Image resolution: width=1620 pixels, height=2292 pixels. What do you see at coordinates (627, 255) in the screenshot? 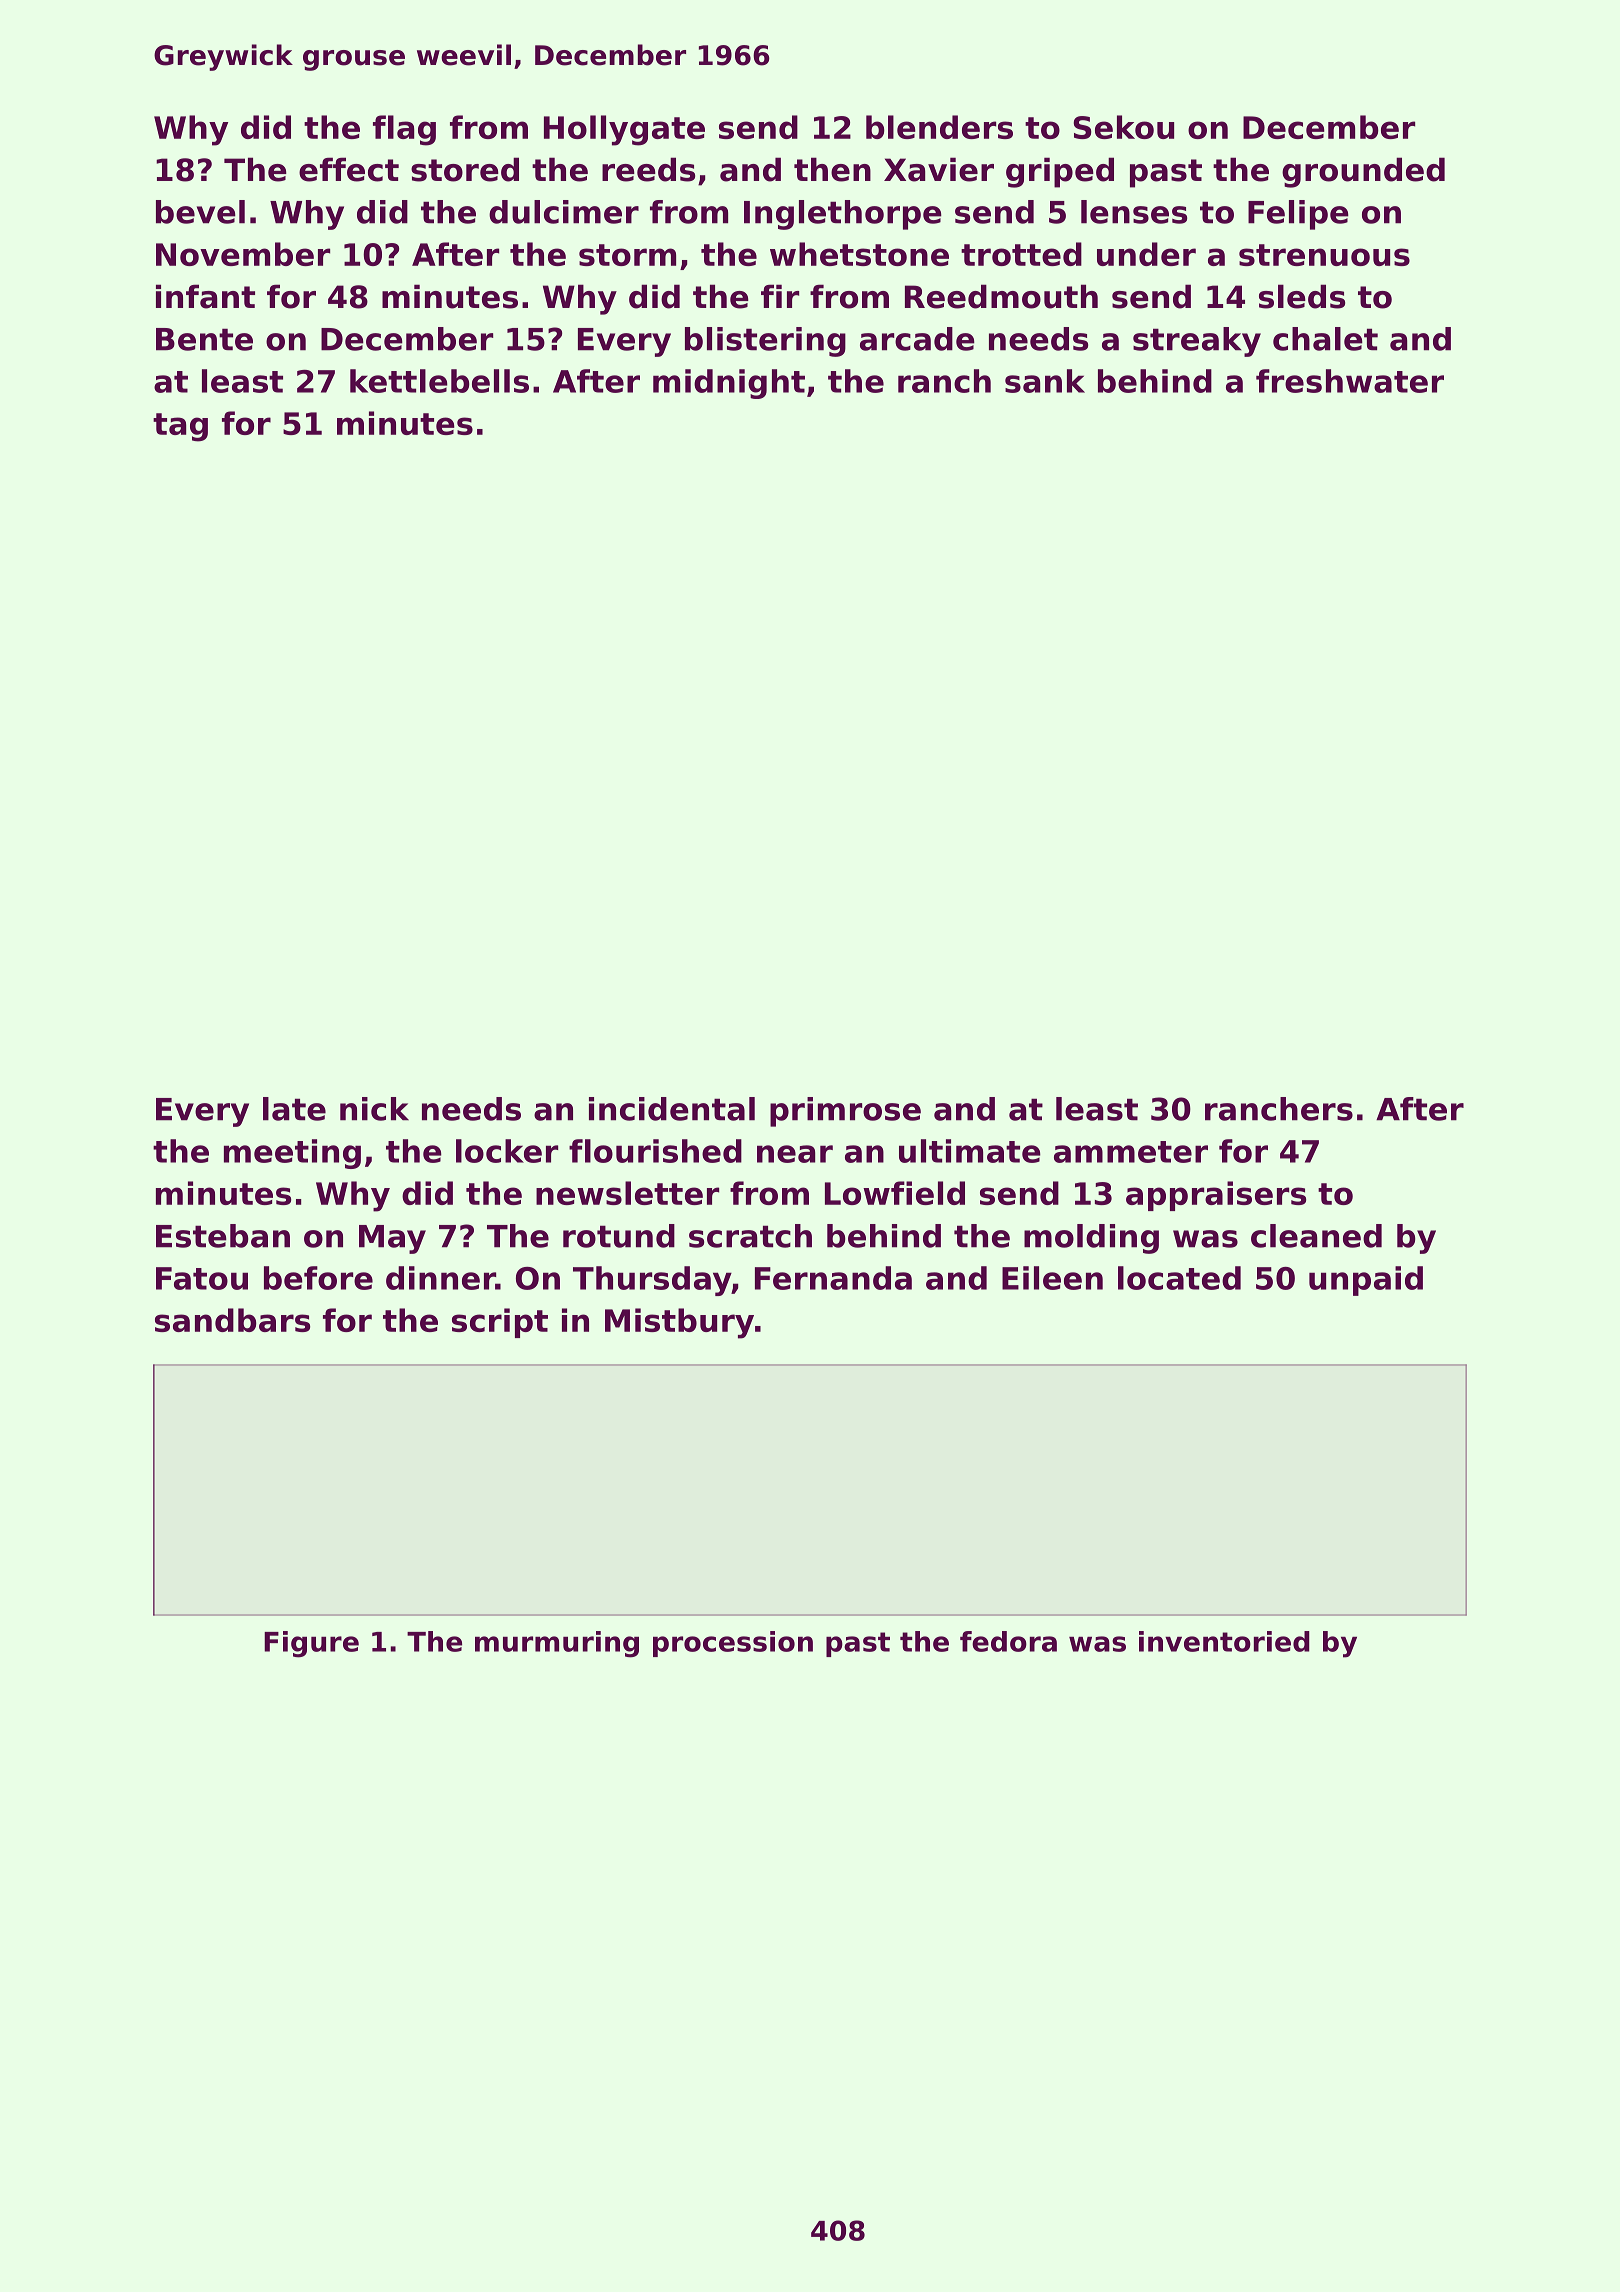
I see `storm` at bounding box center [627, 255].
